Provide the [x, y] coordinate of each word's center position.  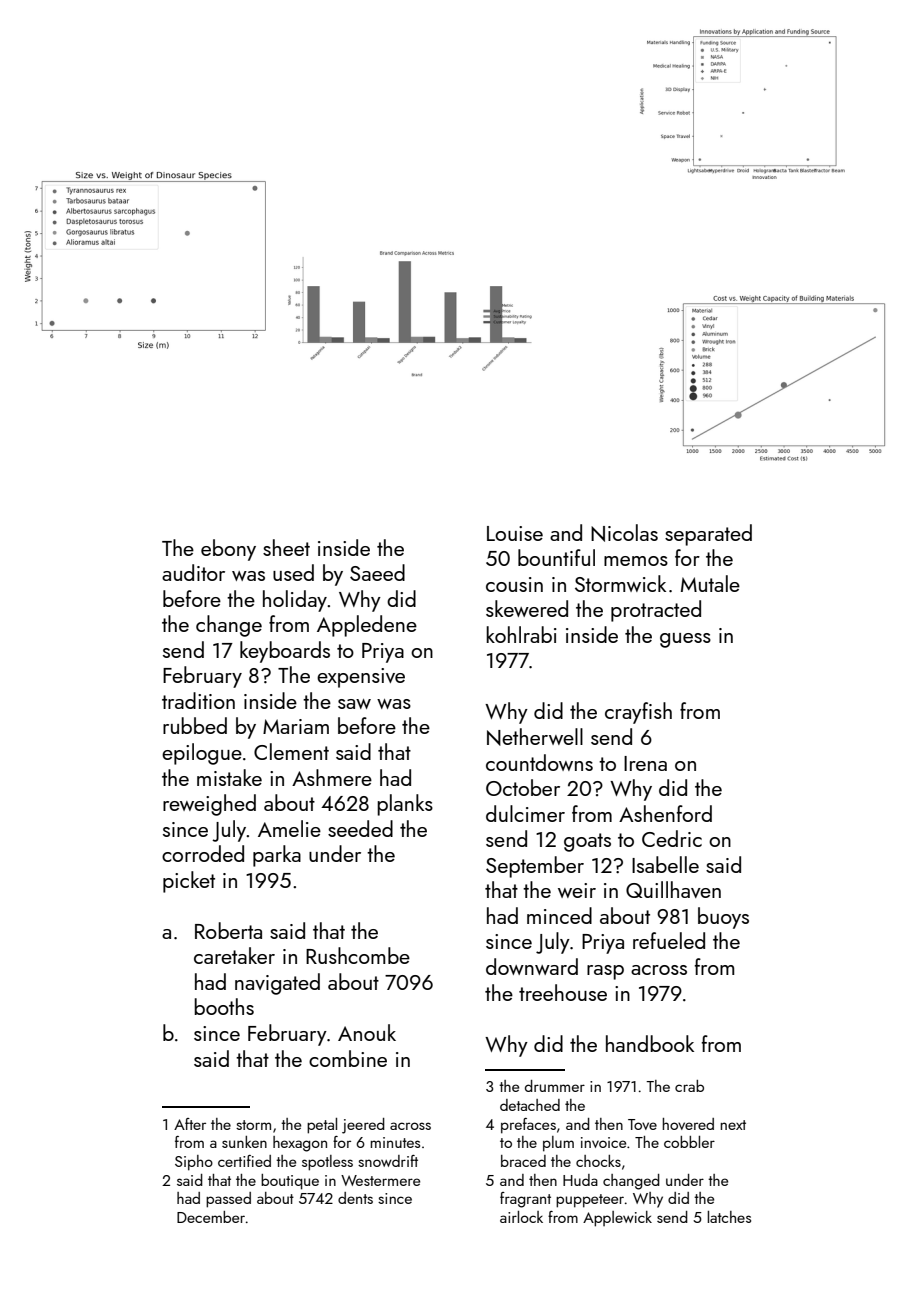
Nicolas [624, 533]
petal [322, 1126]
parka [277, 856]
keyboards [285, 652]
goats [587, 842]
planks [405, 805]
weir [577, 890]
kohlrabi [521, 634]
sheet [286, 547]
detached [530, 1105]
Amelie [289, 828]
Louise [515, 533]
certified [244, 1161]
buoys [723, 918]
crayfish [638, 713]
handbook [650, 1043]
